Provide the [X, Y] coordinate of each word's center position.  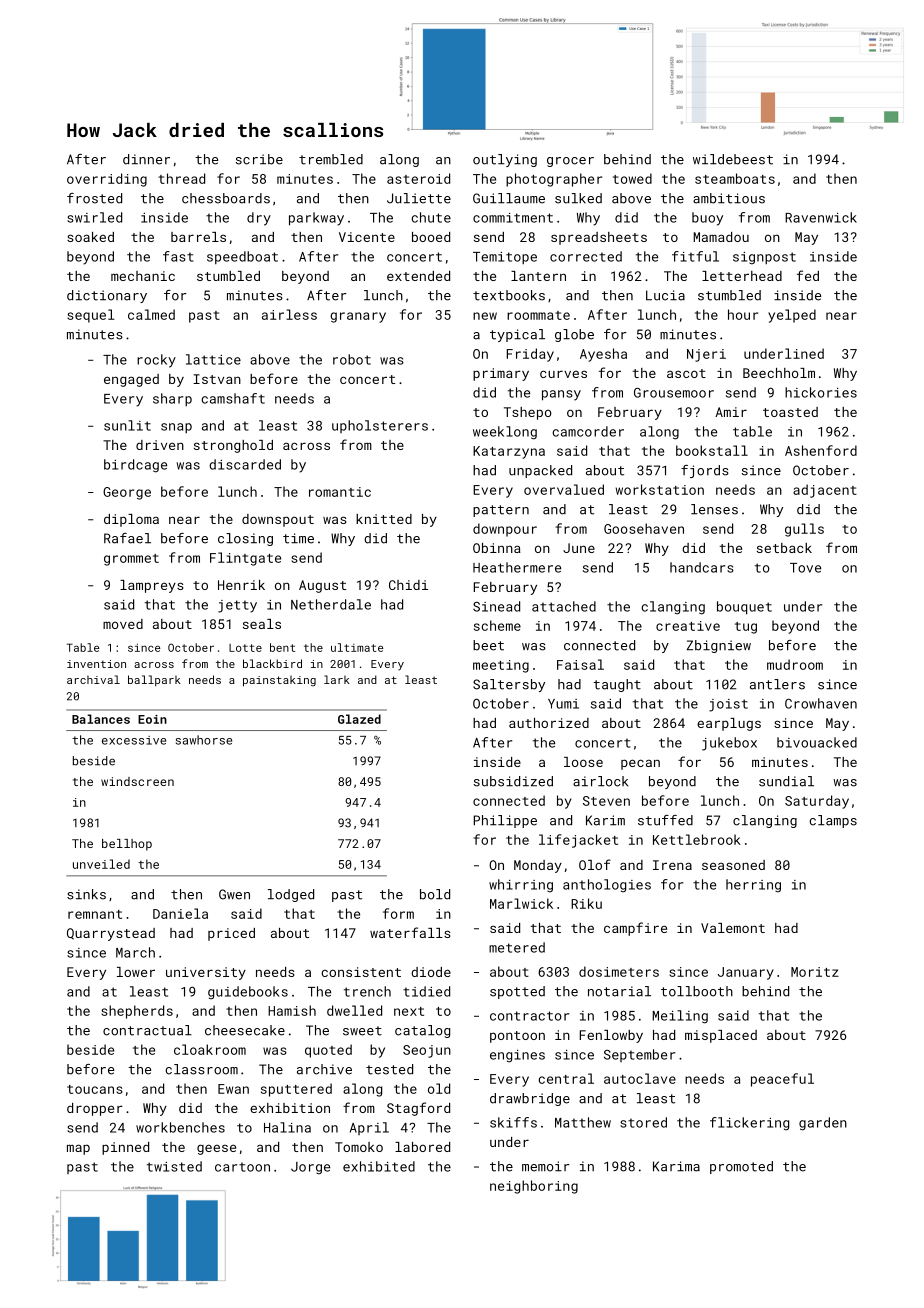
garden [823, 1124]
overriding [107, 180]
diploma [131, 520]
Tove [805, 568]
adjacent [825, 491]
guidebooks [248, 993]
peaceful [782, 1080]
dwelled [354, 1010]
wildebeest [733, 159]
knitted [384, 519]
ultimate [357, 647]
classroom [201, 1069]
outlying [505, 160]
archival [93, 679]
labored [422, 1147]
